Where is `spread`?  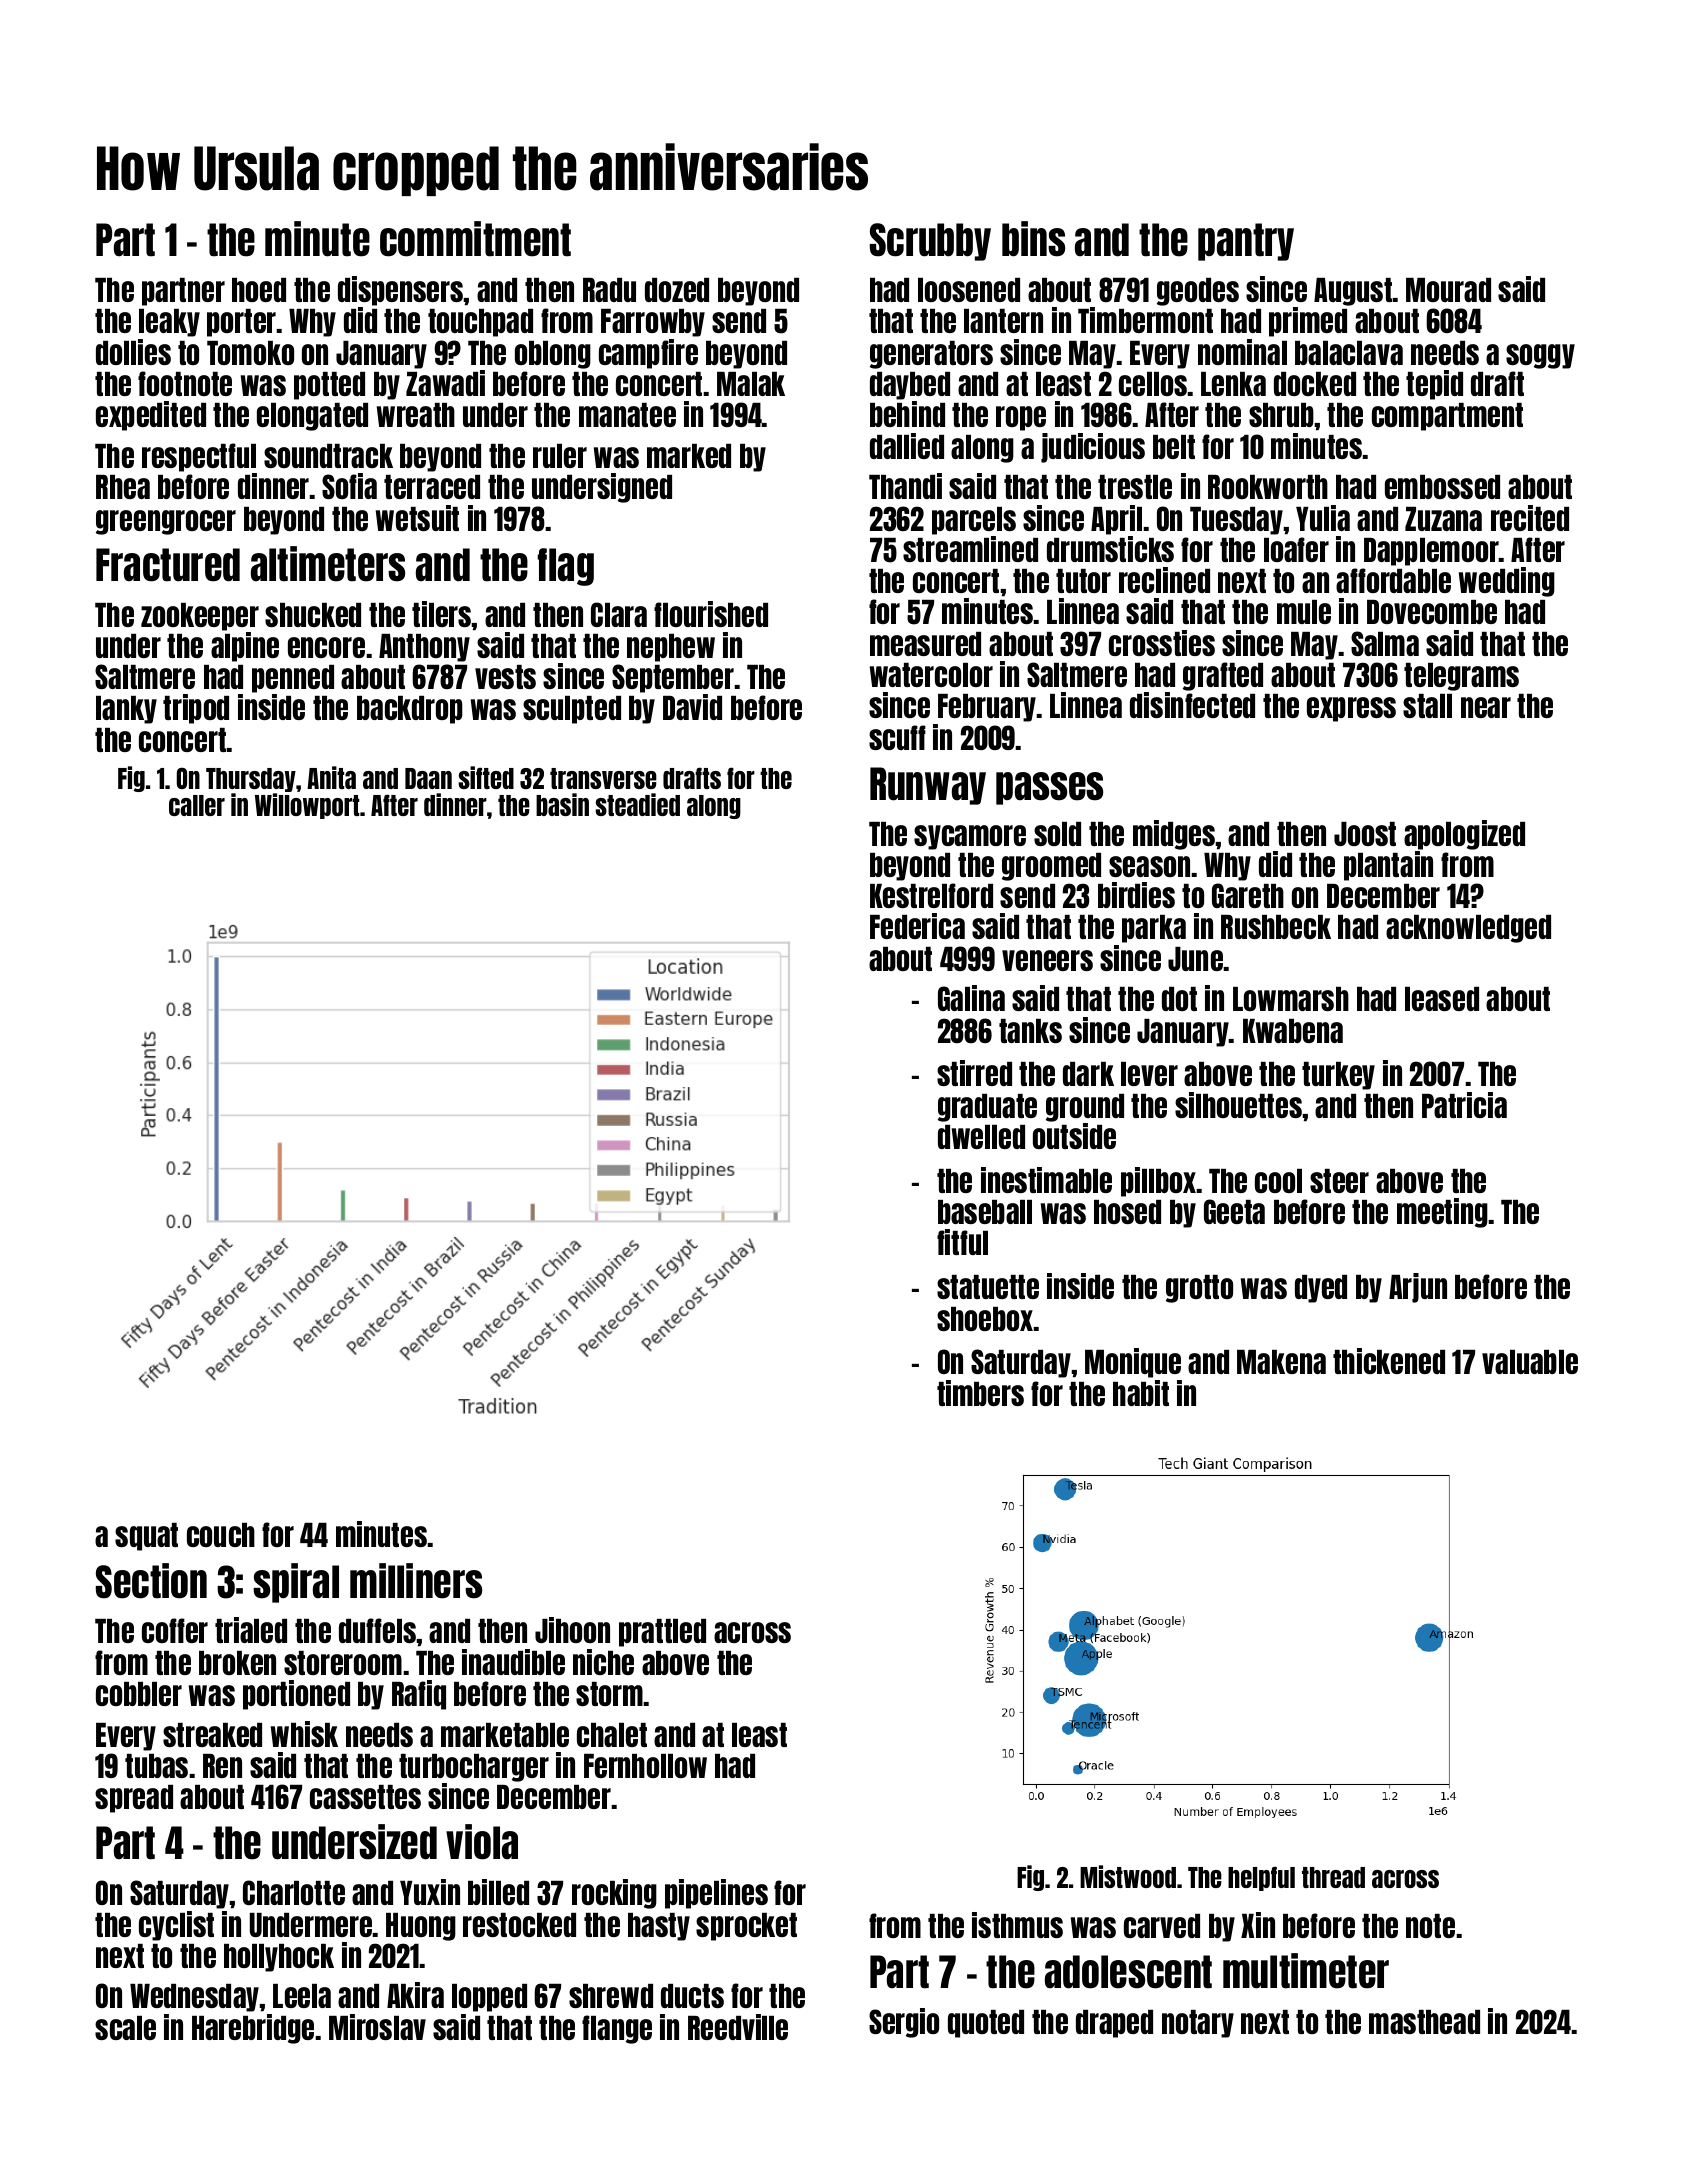
spread is located at coordinates (134, 1799).
